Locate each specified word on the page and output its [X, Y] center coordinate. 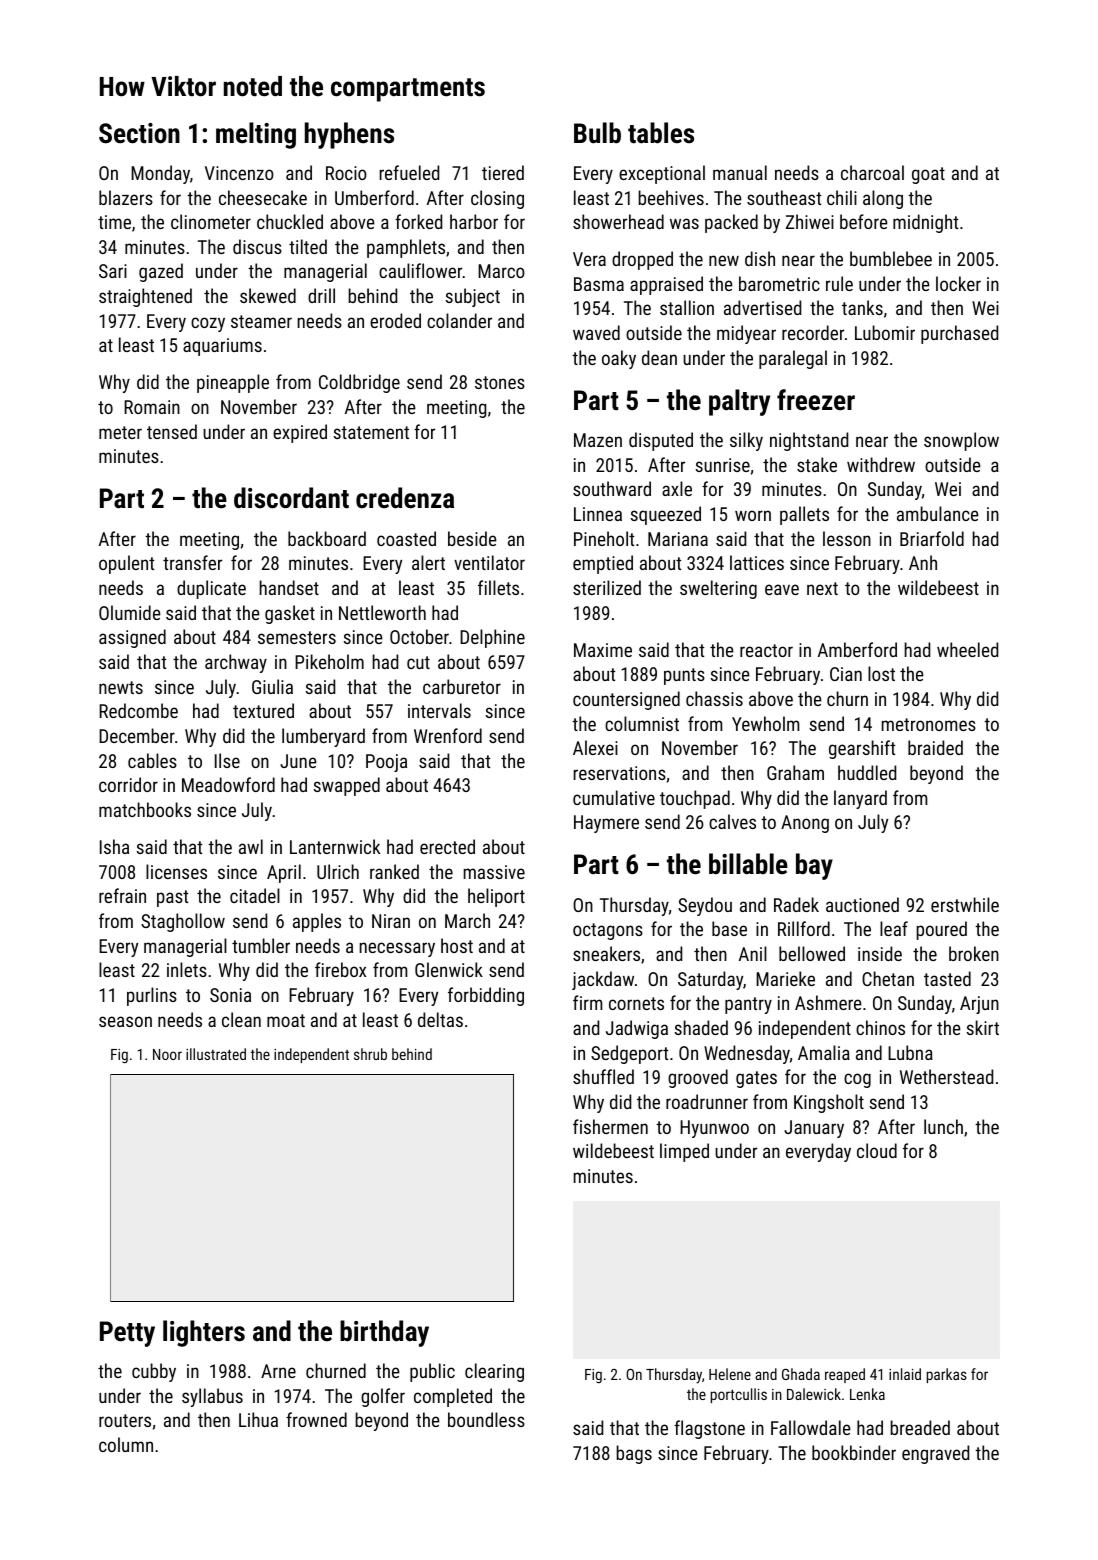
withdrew [881, 464]
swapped [347, 786]
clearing [494, 1372]
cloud [877, 1150]
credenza [405, 498]
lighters [204, 1333]
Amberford [857, 649]
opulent [126, 564]
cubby [154, 1372]
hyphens [349, 135]
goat [928, 175]
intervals [439, 710]
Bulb [597, 133]
